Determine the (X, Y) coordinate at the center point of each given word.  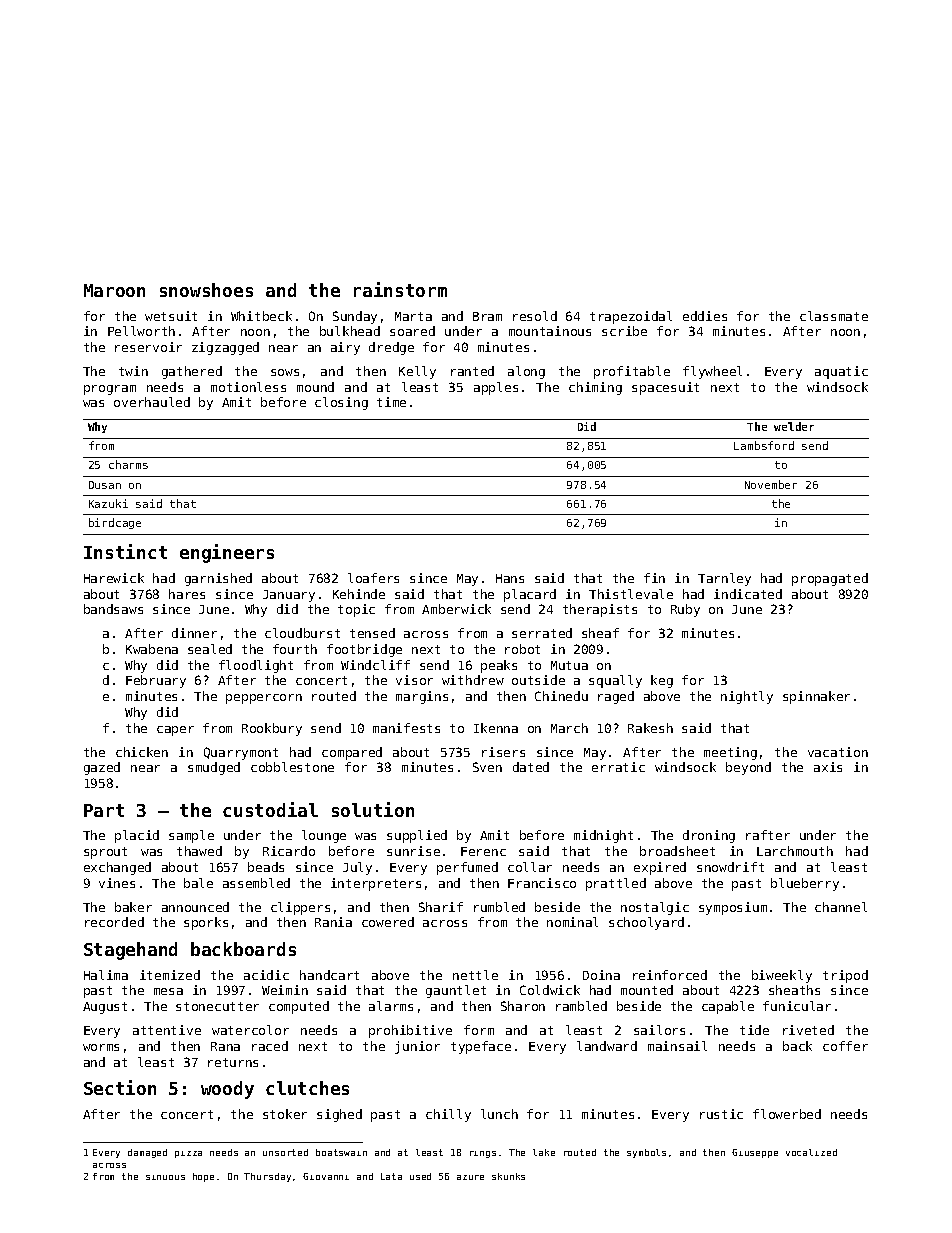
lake (544, 1152)
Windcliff (375, 665)
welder (794, 426)
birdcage (115, 523)
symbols (646, 1153)
